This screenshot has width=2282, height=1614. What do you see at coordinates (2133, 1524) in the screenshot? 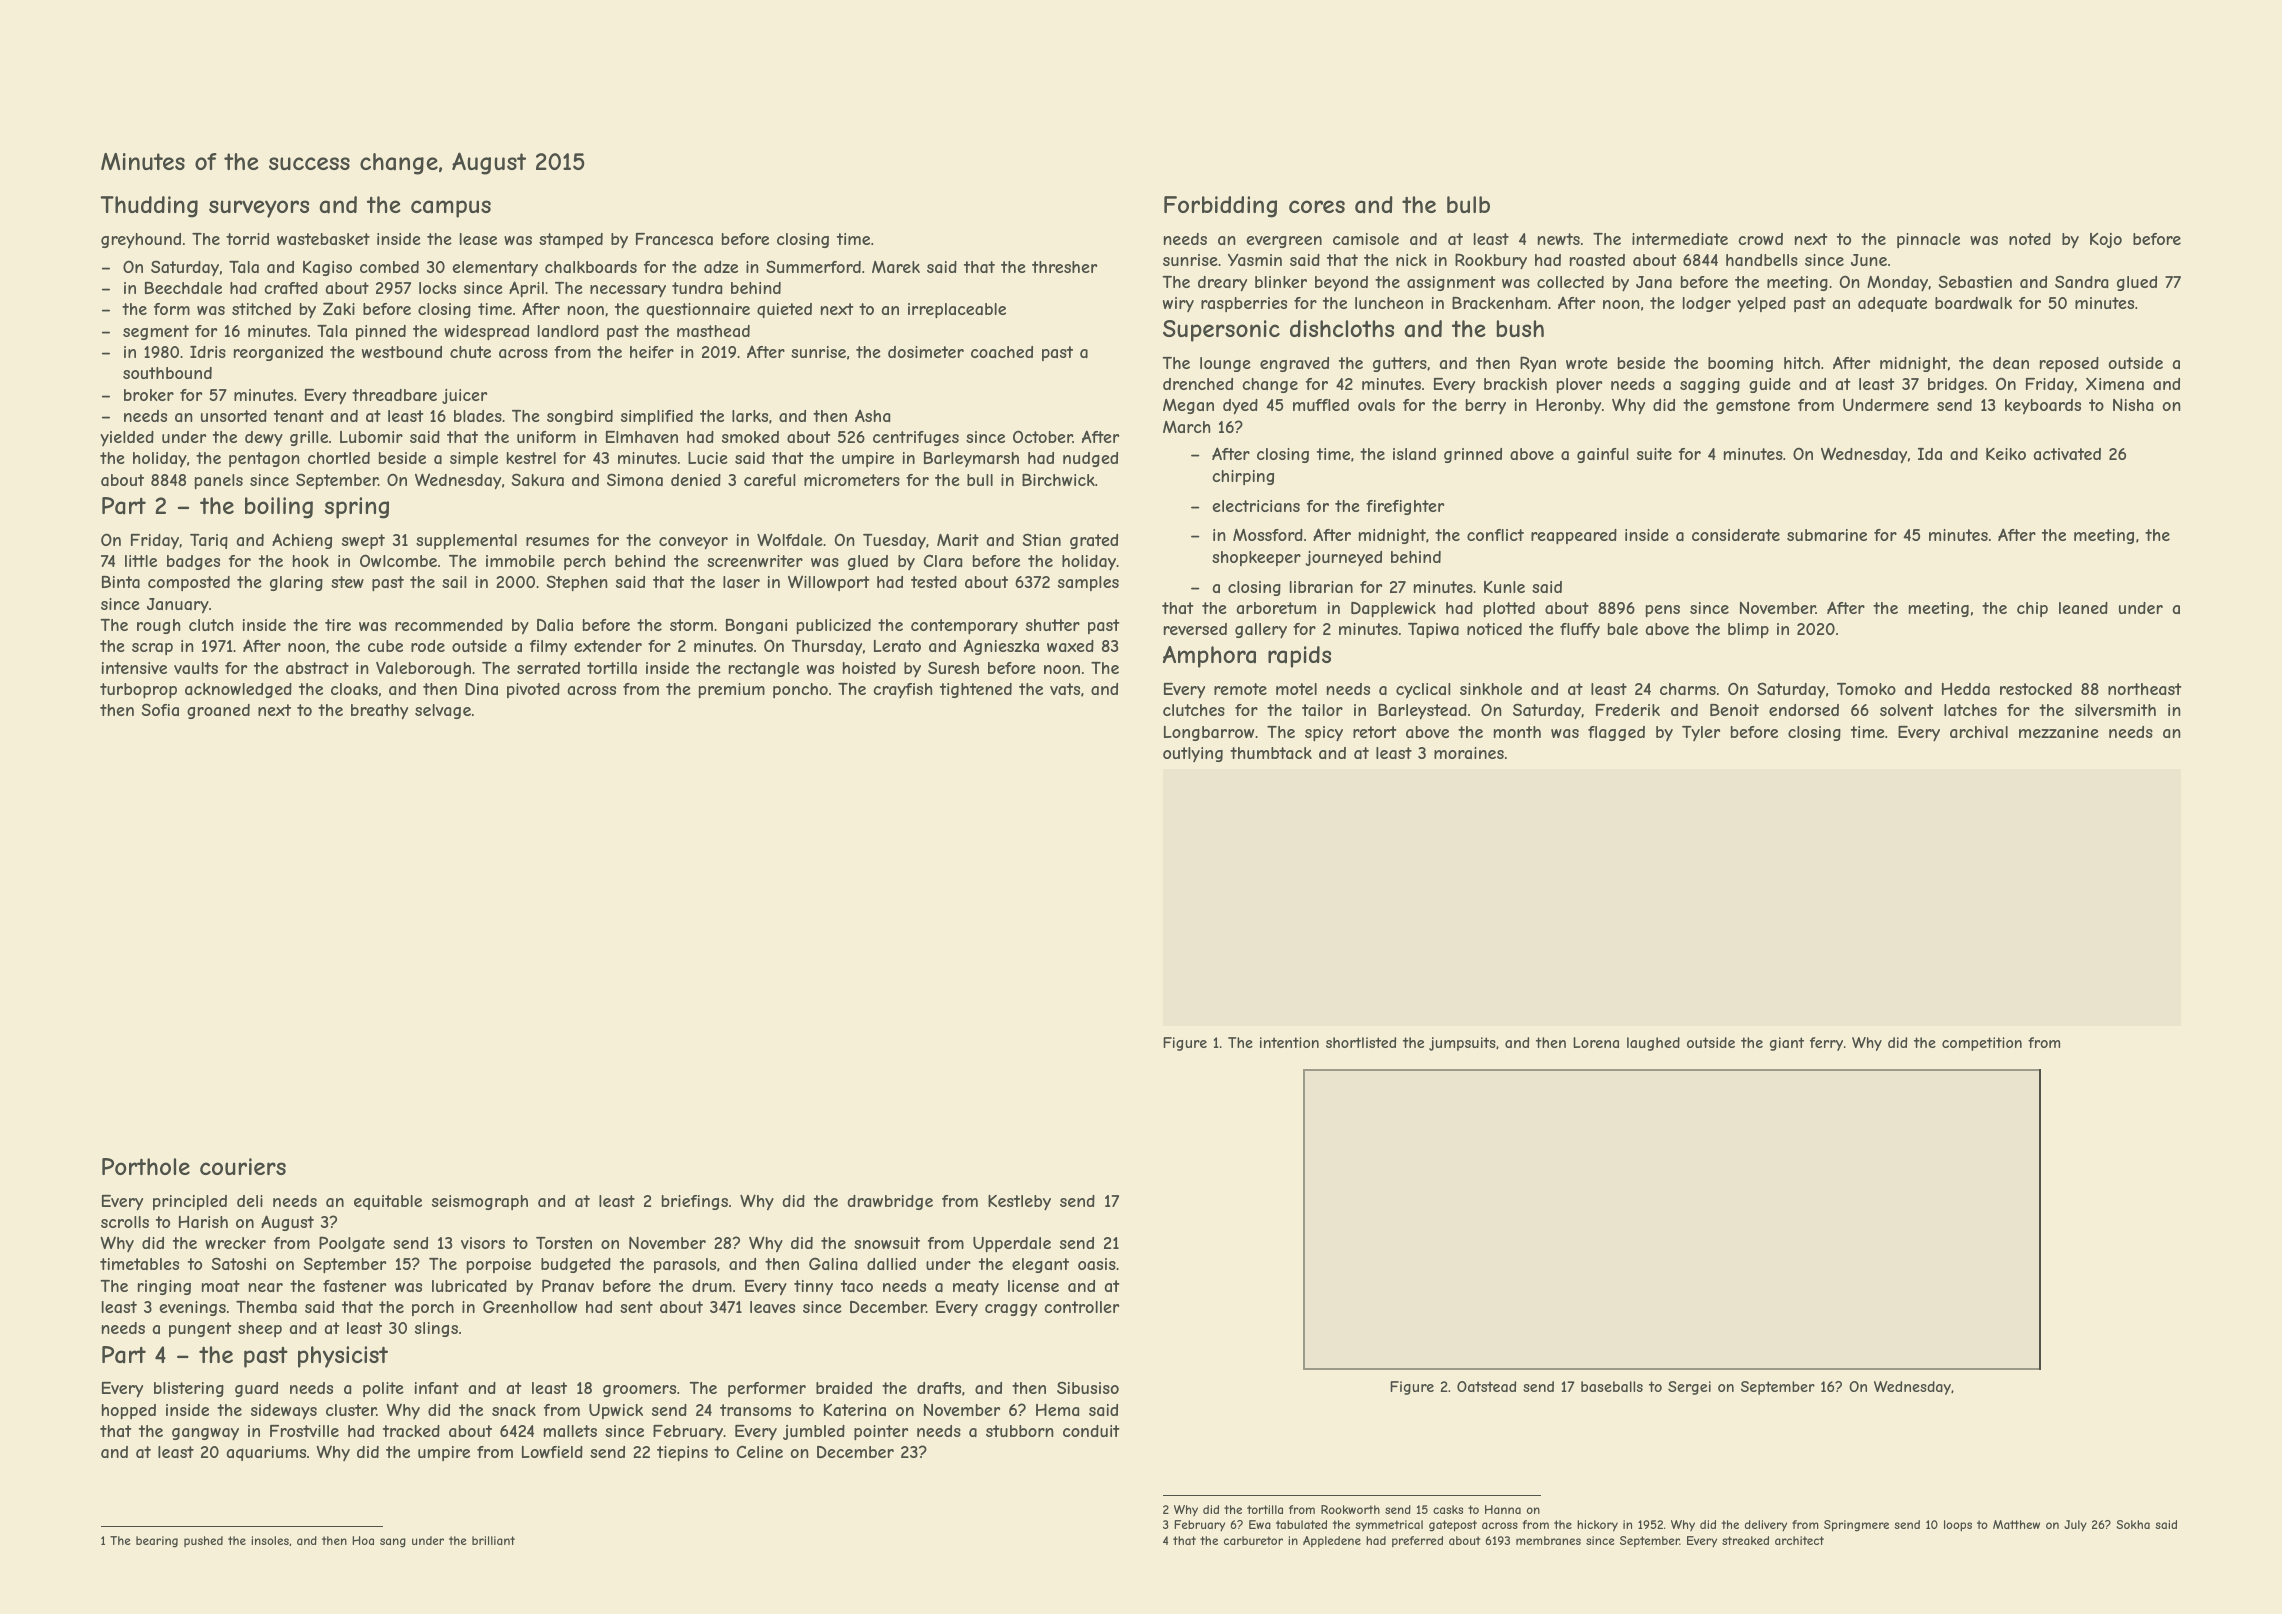
I see `Sokha` at bounding box center [2133, 1524].
